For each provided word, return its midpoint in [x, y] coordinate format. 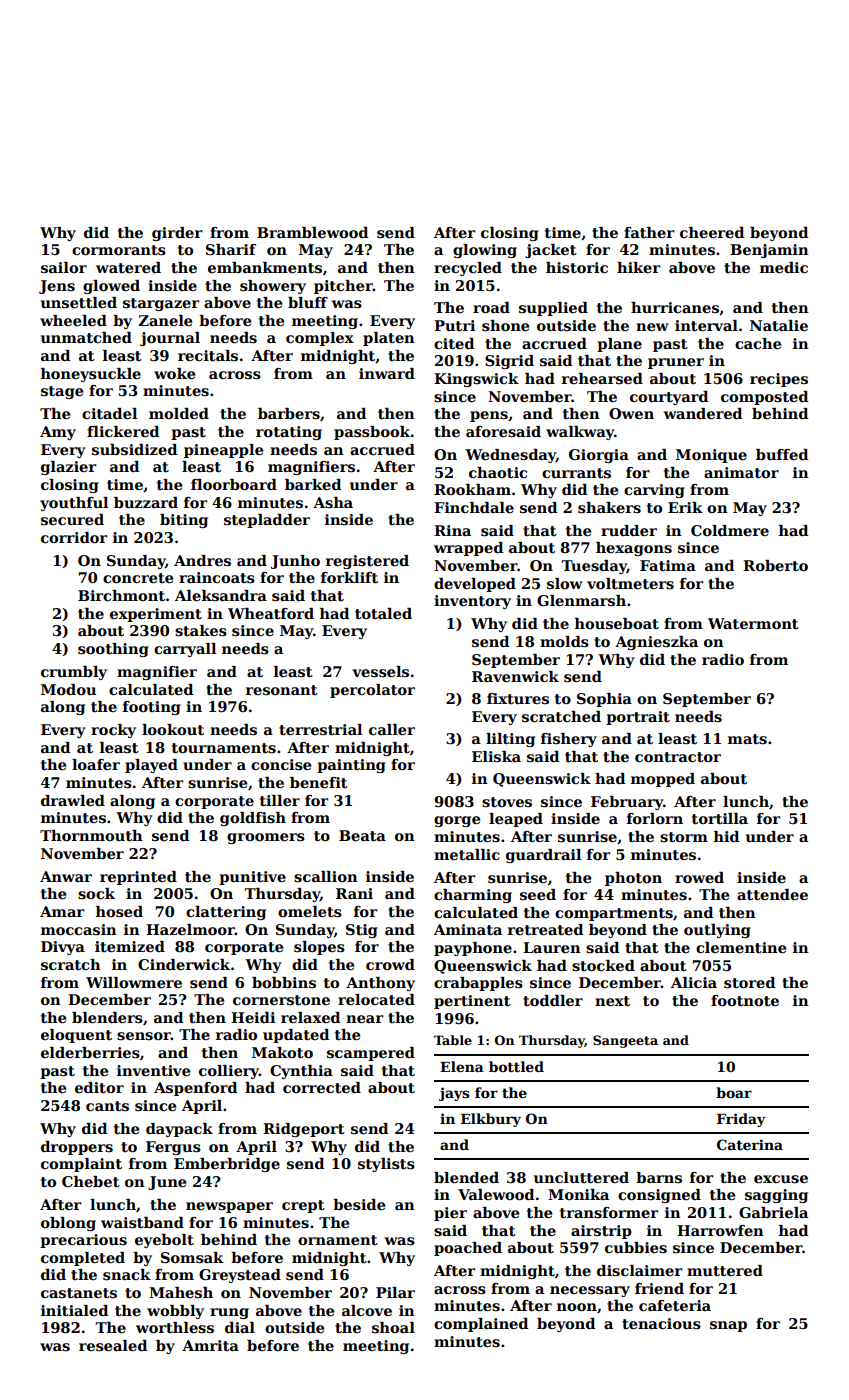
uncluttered [581, 1177]
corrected [322, 1087]
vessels [380, 672]
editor [99, 1087]
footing [152, 708]
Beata [362, 835]
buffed [782, 454]
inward [387, 373]
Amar [62, 911]
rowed [699, 877]
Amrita [210, 1345]
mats [747, 739]
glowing [485, 251]
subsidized [134, 449]
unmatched [86, 337]
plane [619, 345]
